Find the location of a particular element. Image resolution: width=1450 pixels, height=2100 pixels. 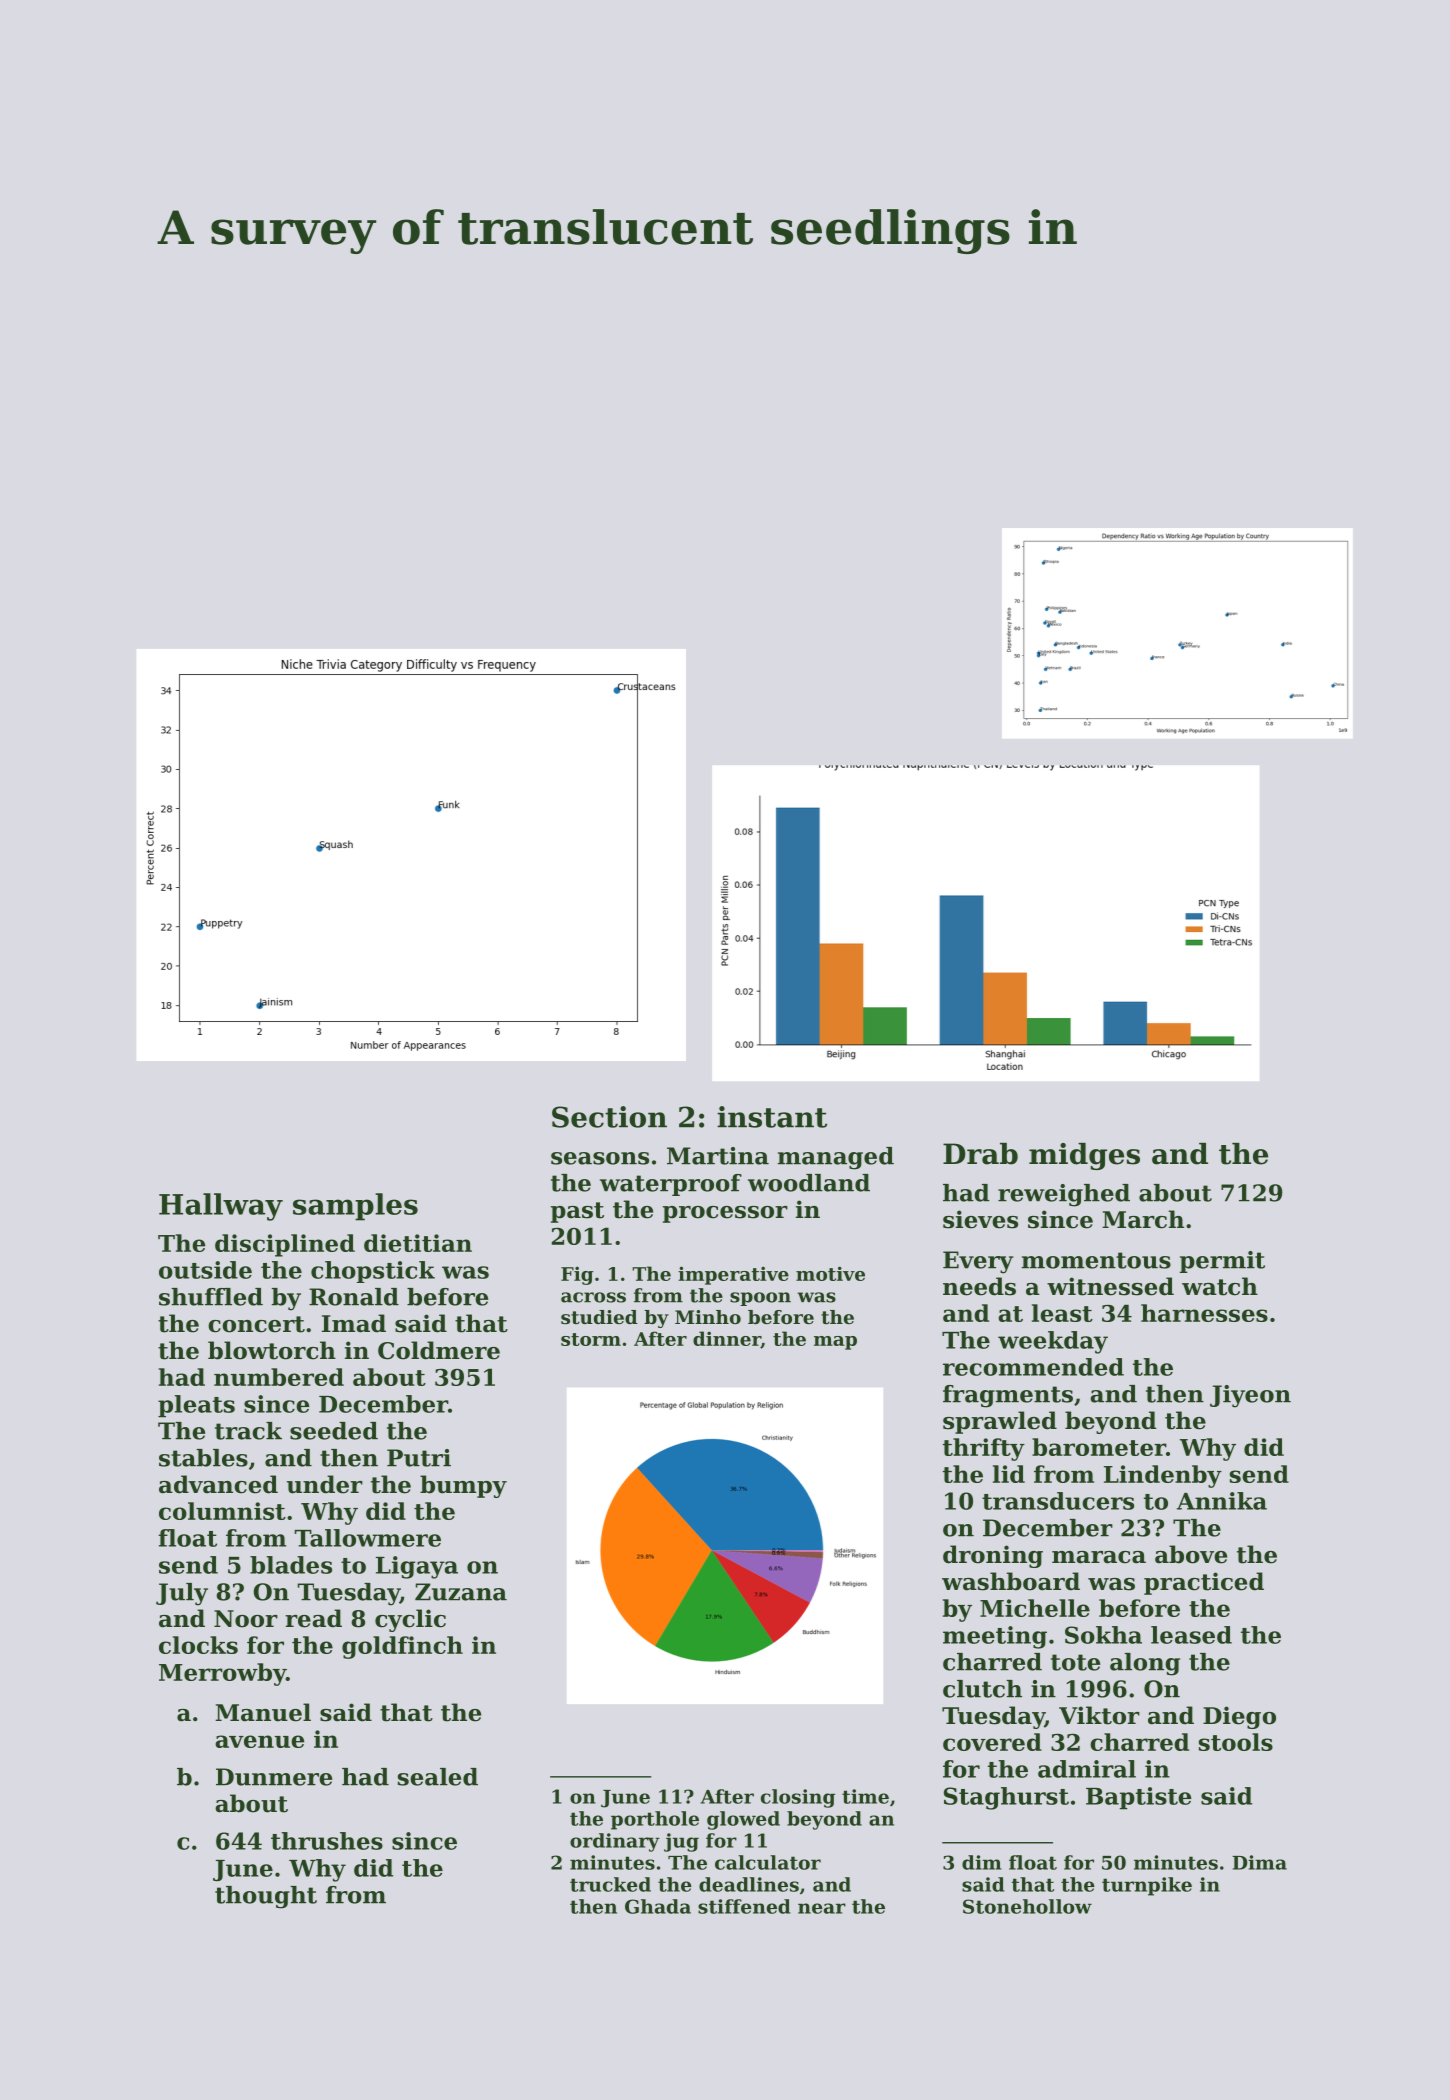

midges is located at coordinates (1084, 1156).
